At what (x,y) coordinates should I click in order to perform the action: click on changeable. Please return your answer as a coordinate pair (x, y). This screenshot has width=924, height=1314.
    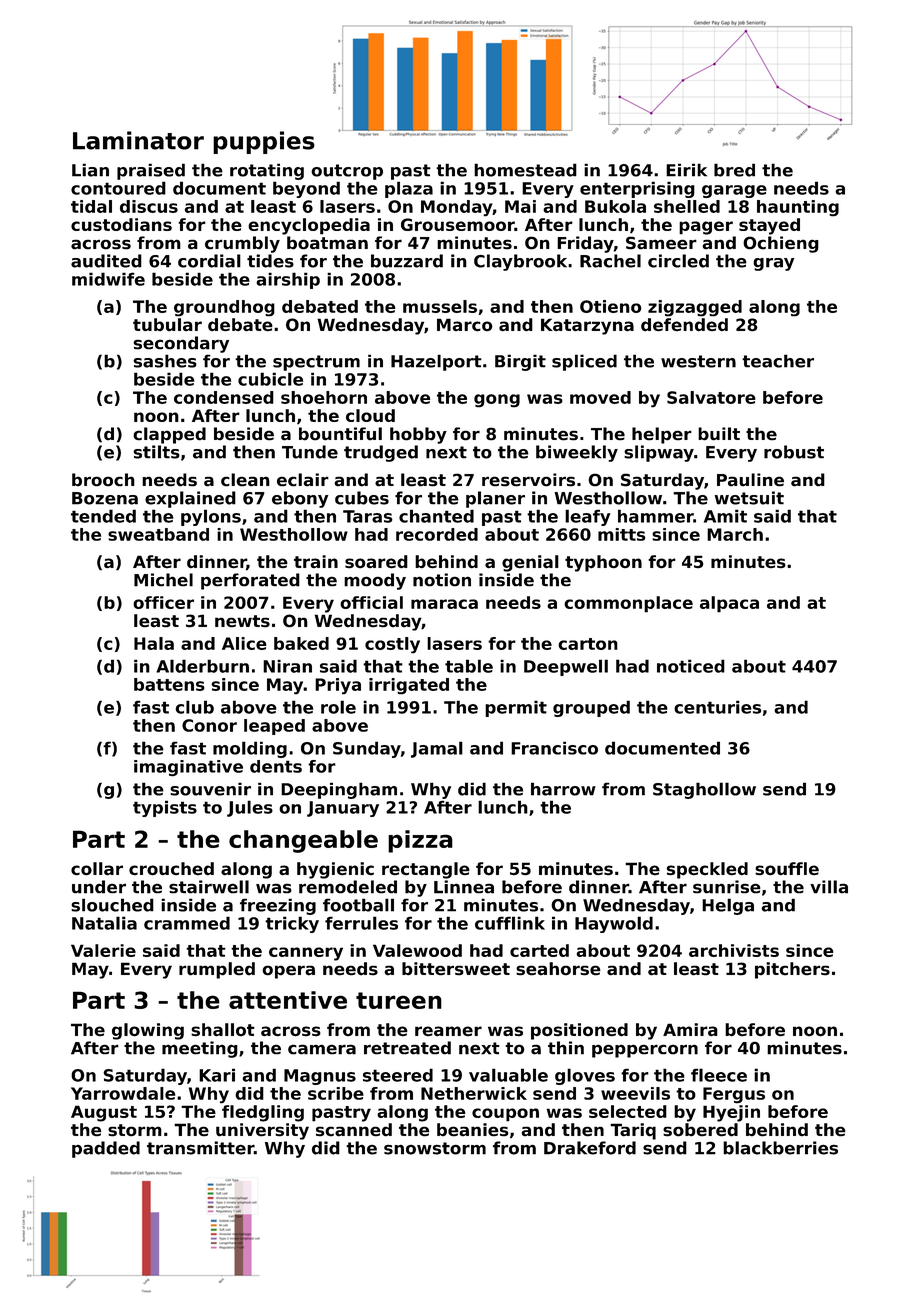
    Looking at the image, I should click on (303, 841).
